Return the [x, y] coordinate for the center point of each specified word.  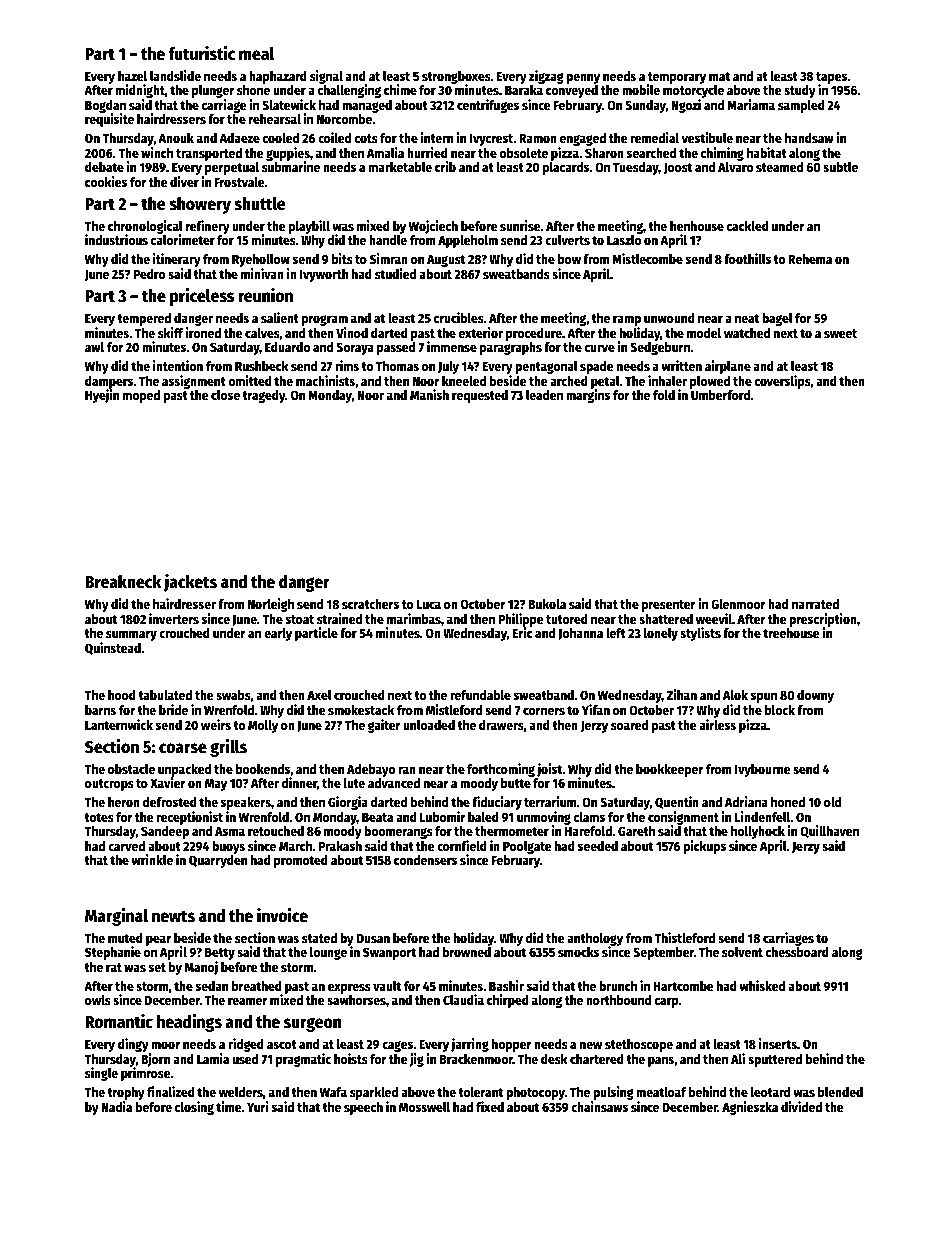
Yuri [258, 1106]
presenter [669, 606]
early [278, 634]
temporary [677, 78]
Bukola [547, 604]
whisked [762, 985]
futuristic [201, 53]
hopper [512, 1045]
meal [256, 54]
